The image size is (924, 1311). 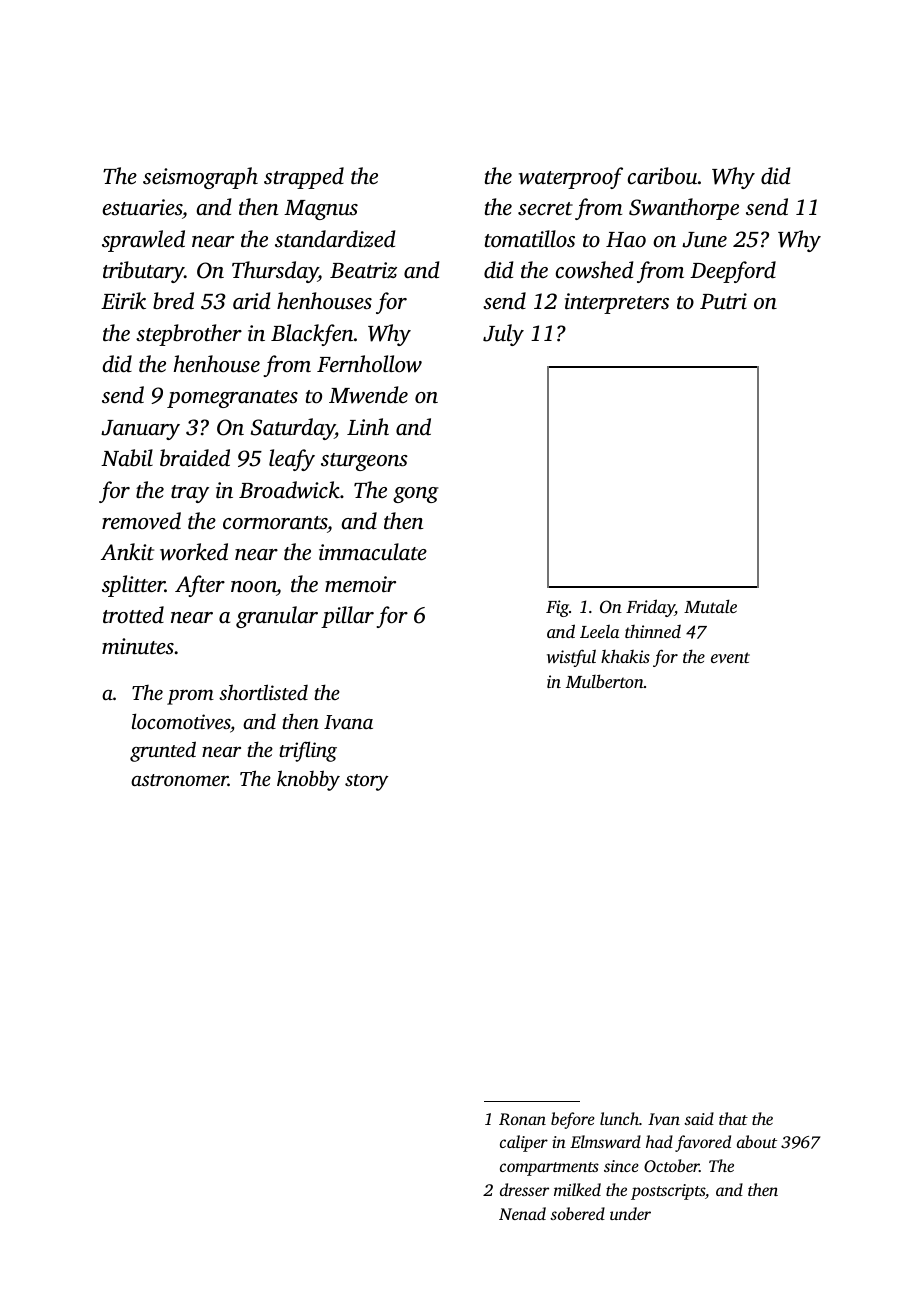 I want to click on said, so click(x=699, y=1118).
